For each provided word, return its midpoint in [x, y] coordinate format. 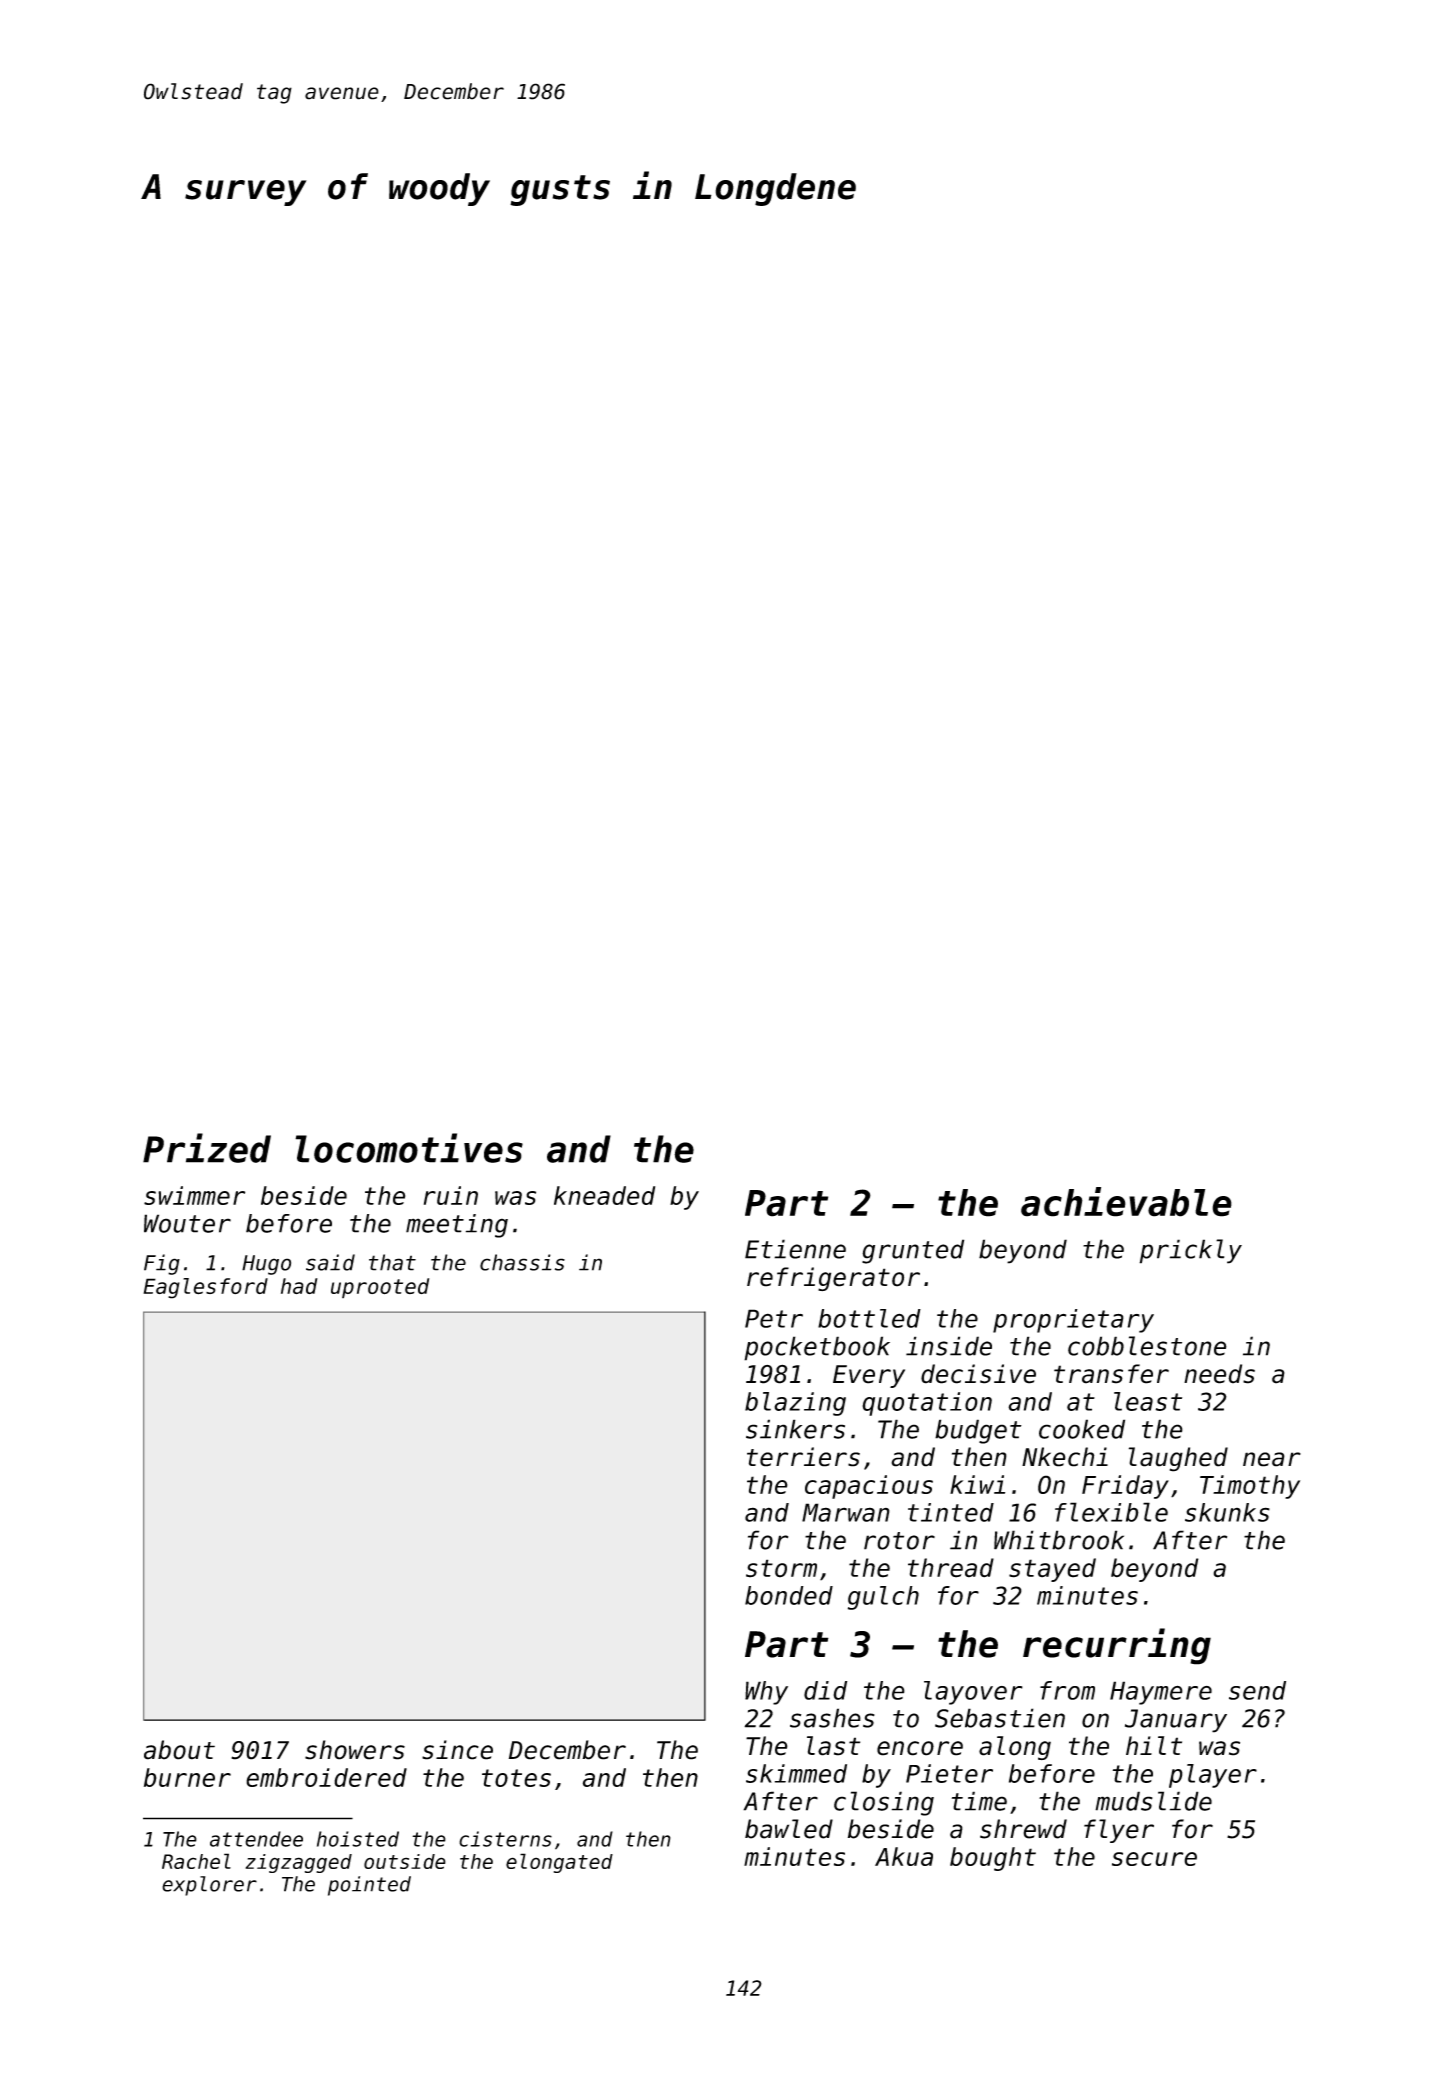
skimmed [796, 1773]
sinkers [795, 1429]
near [1272, 1459]
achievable [1126, 1202]
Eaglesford [205, 1288]
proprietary [1073, 1321]
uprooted [380, 1288]
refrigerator [833, 1279]
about [179, 1750]
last [833, 1746]
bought [993, 1859]
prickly [1190, 1251]
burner [187, 1777]
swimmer [194, 1195]
